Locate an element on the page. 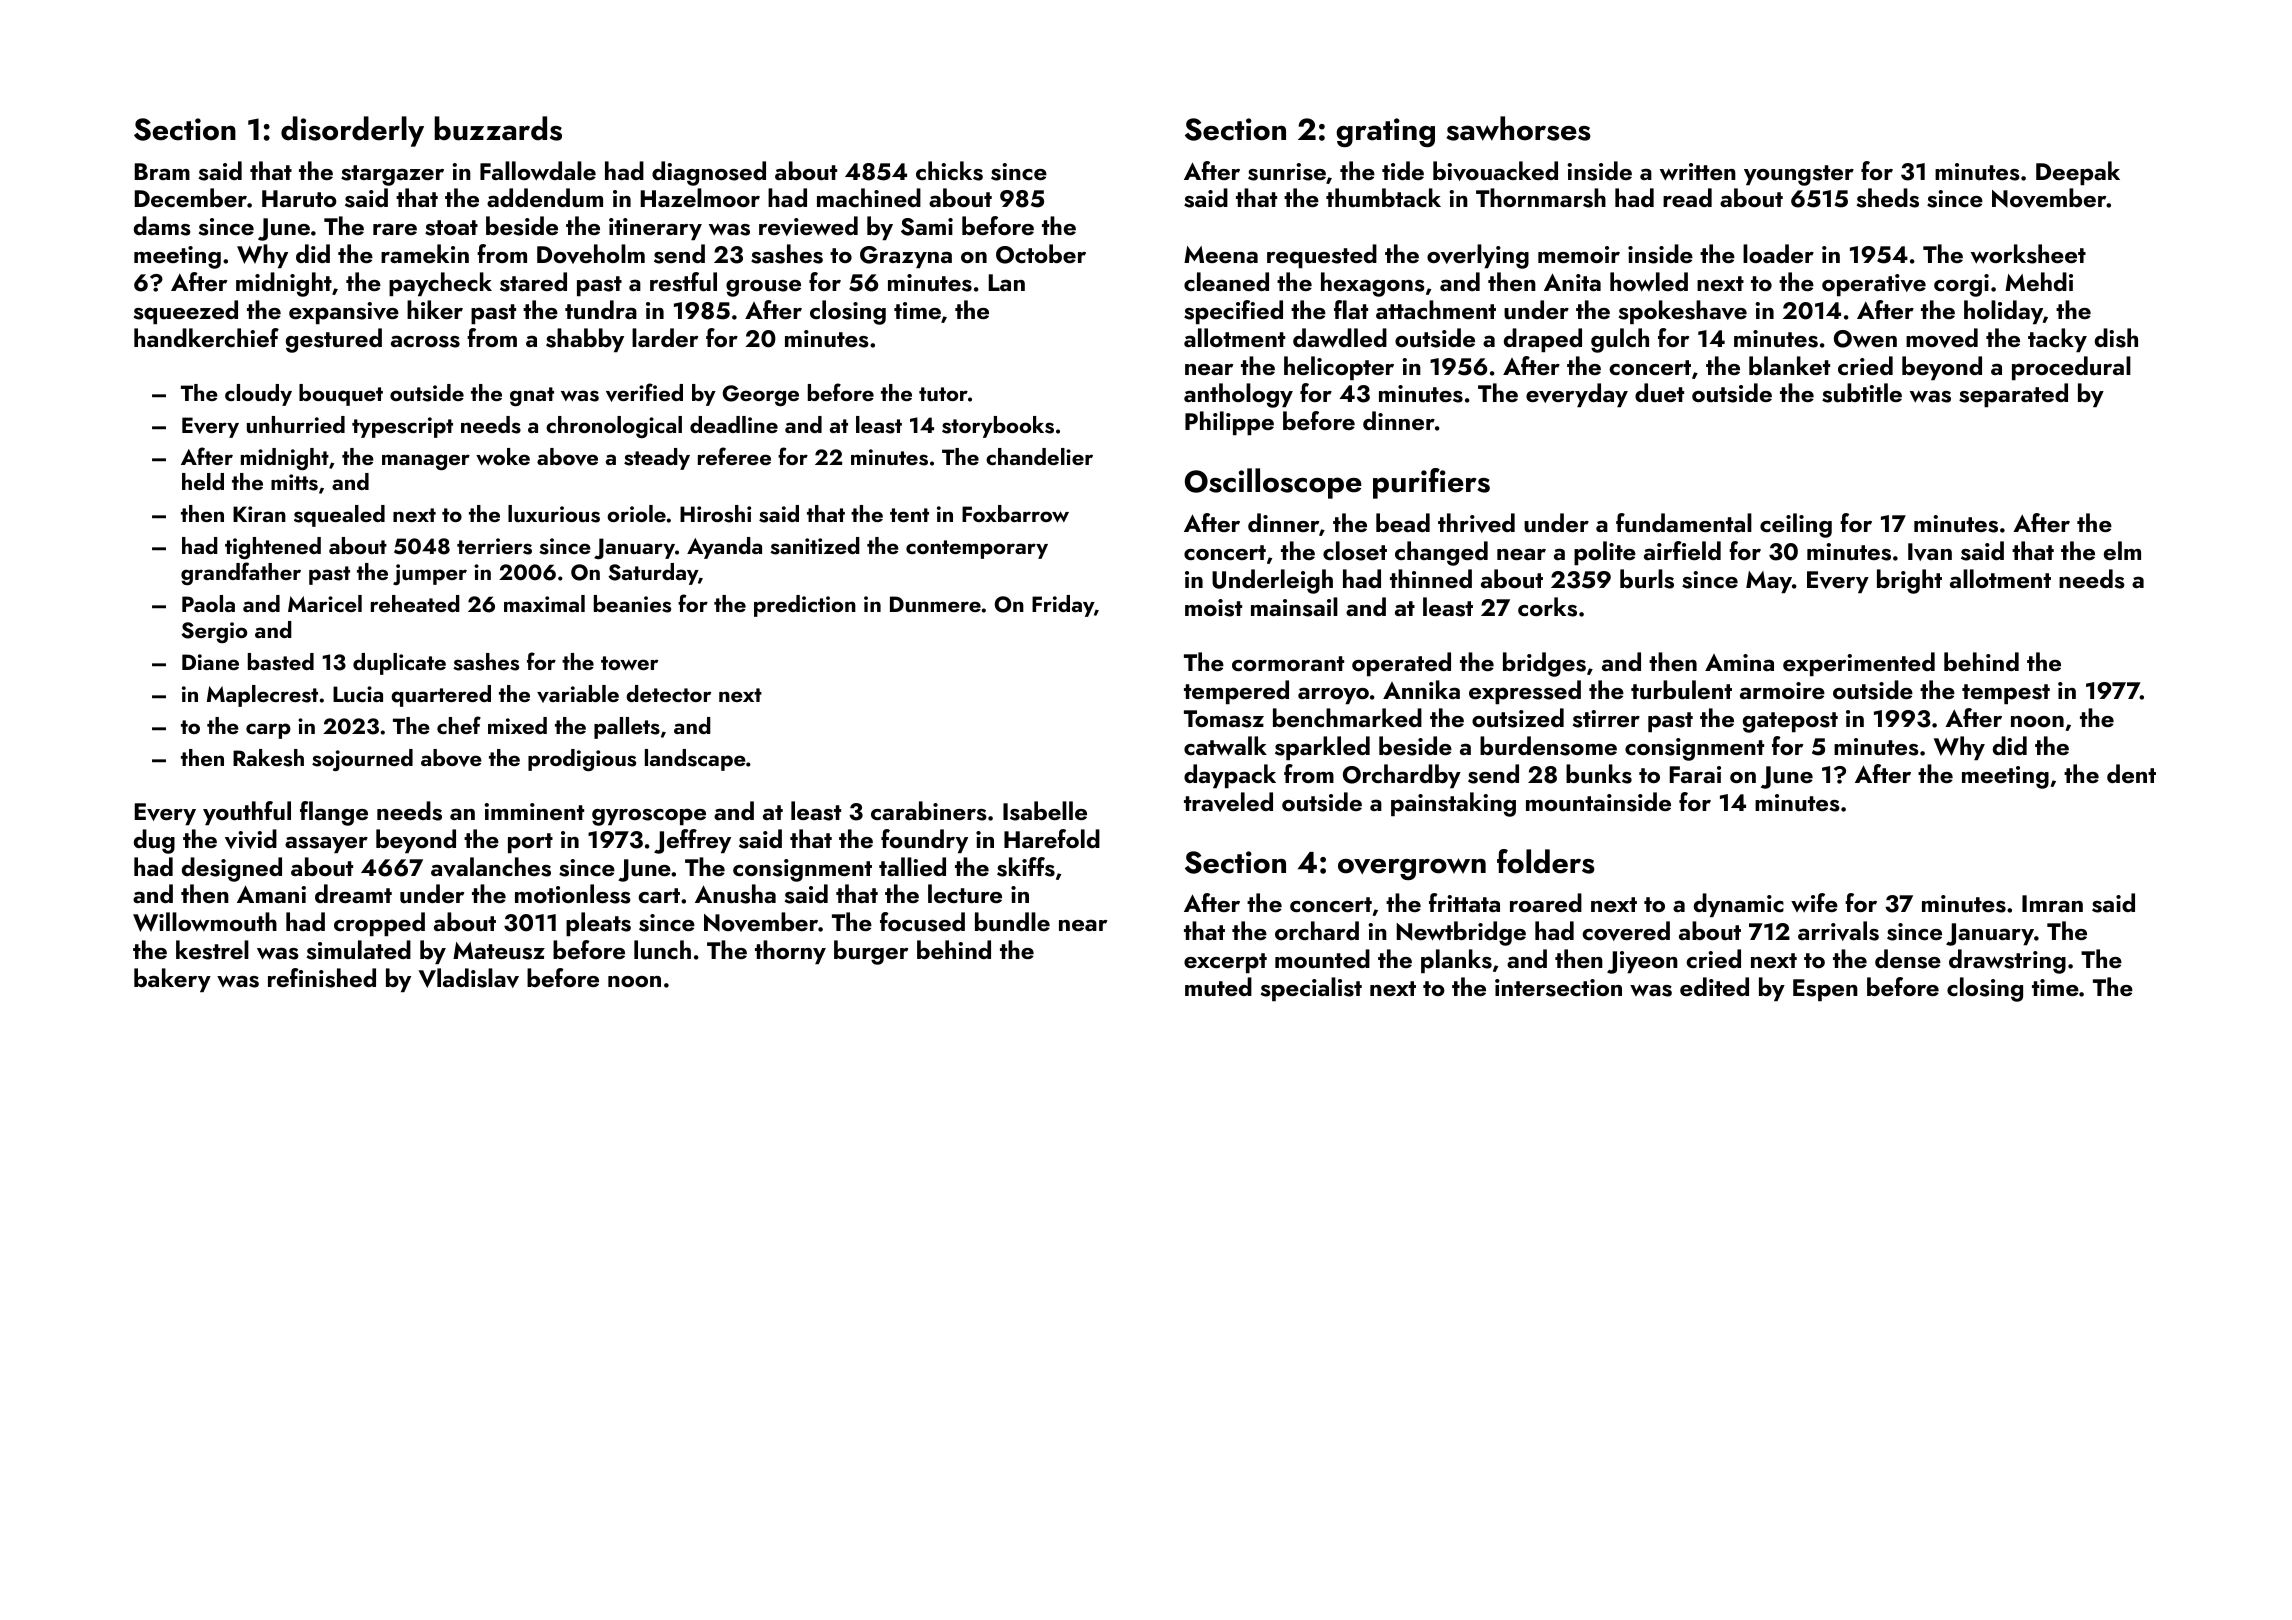  buzzards is located at coordinates (498, 128).
